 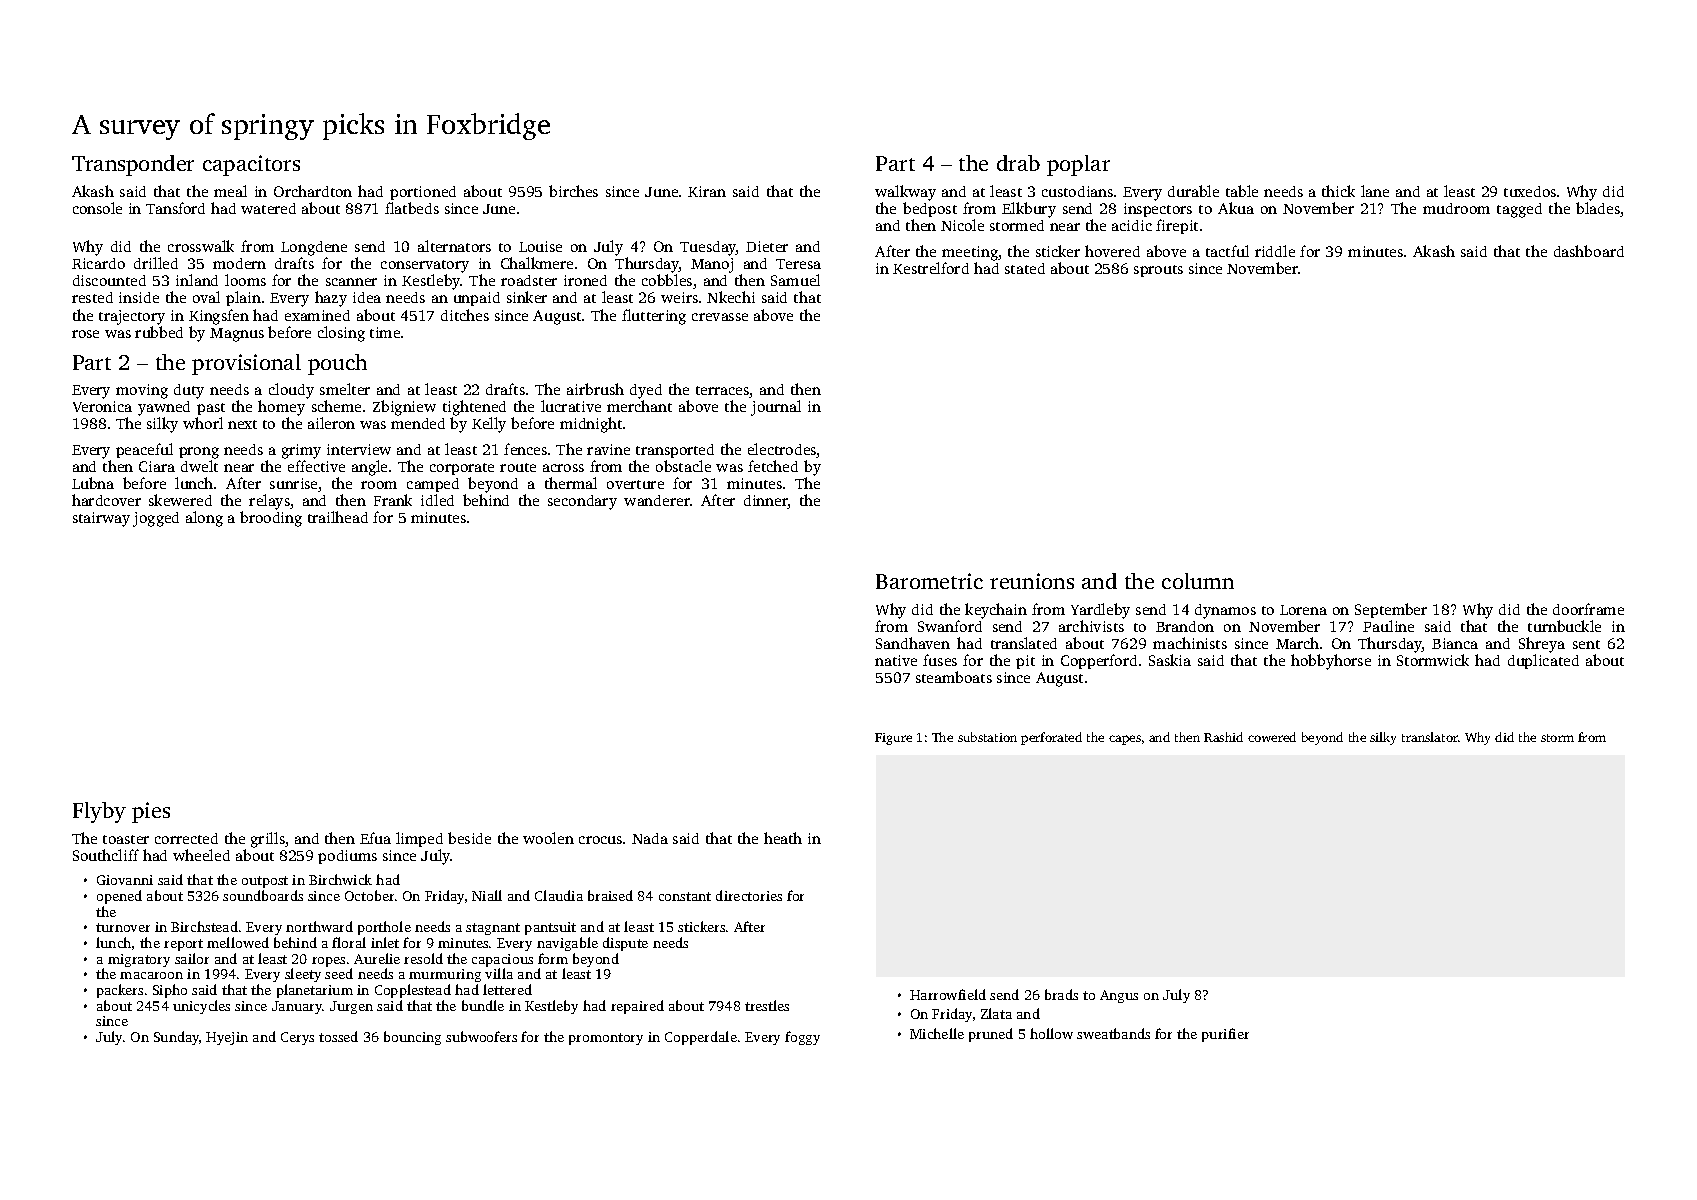 What do you see at coordinates (1225, 1035) in the image?
I see `purifier` at bounding box center [1225, 1035].
